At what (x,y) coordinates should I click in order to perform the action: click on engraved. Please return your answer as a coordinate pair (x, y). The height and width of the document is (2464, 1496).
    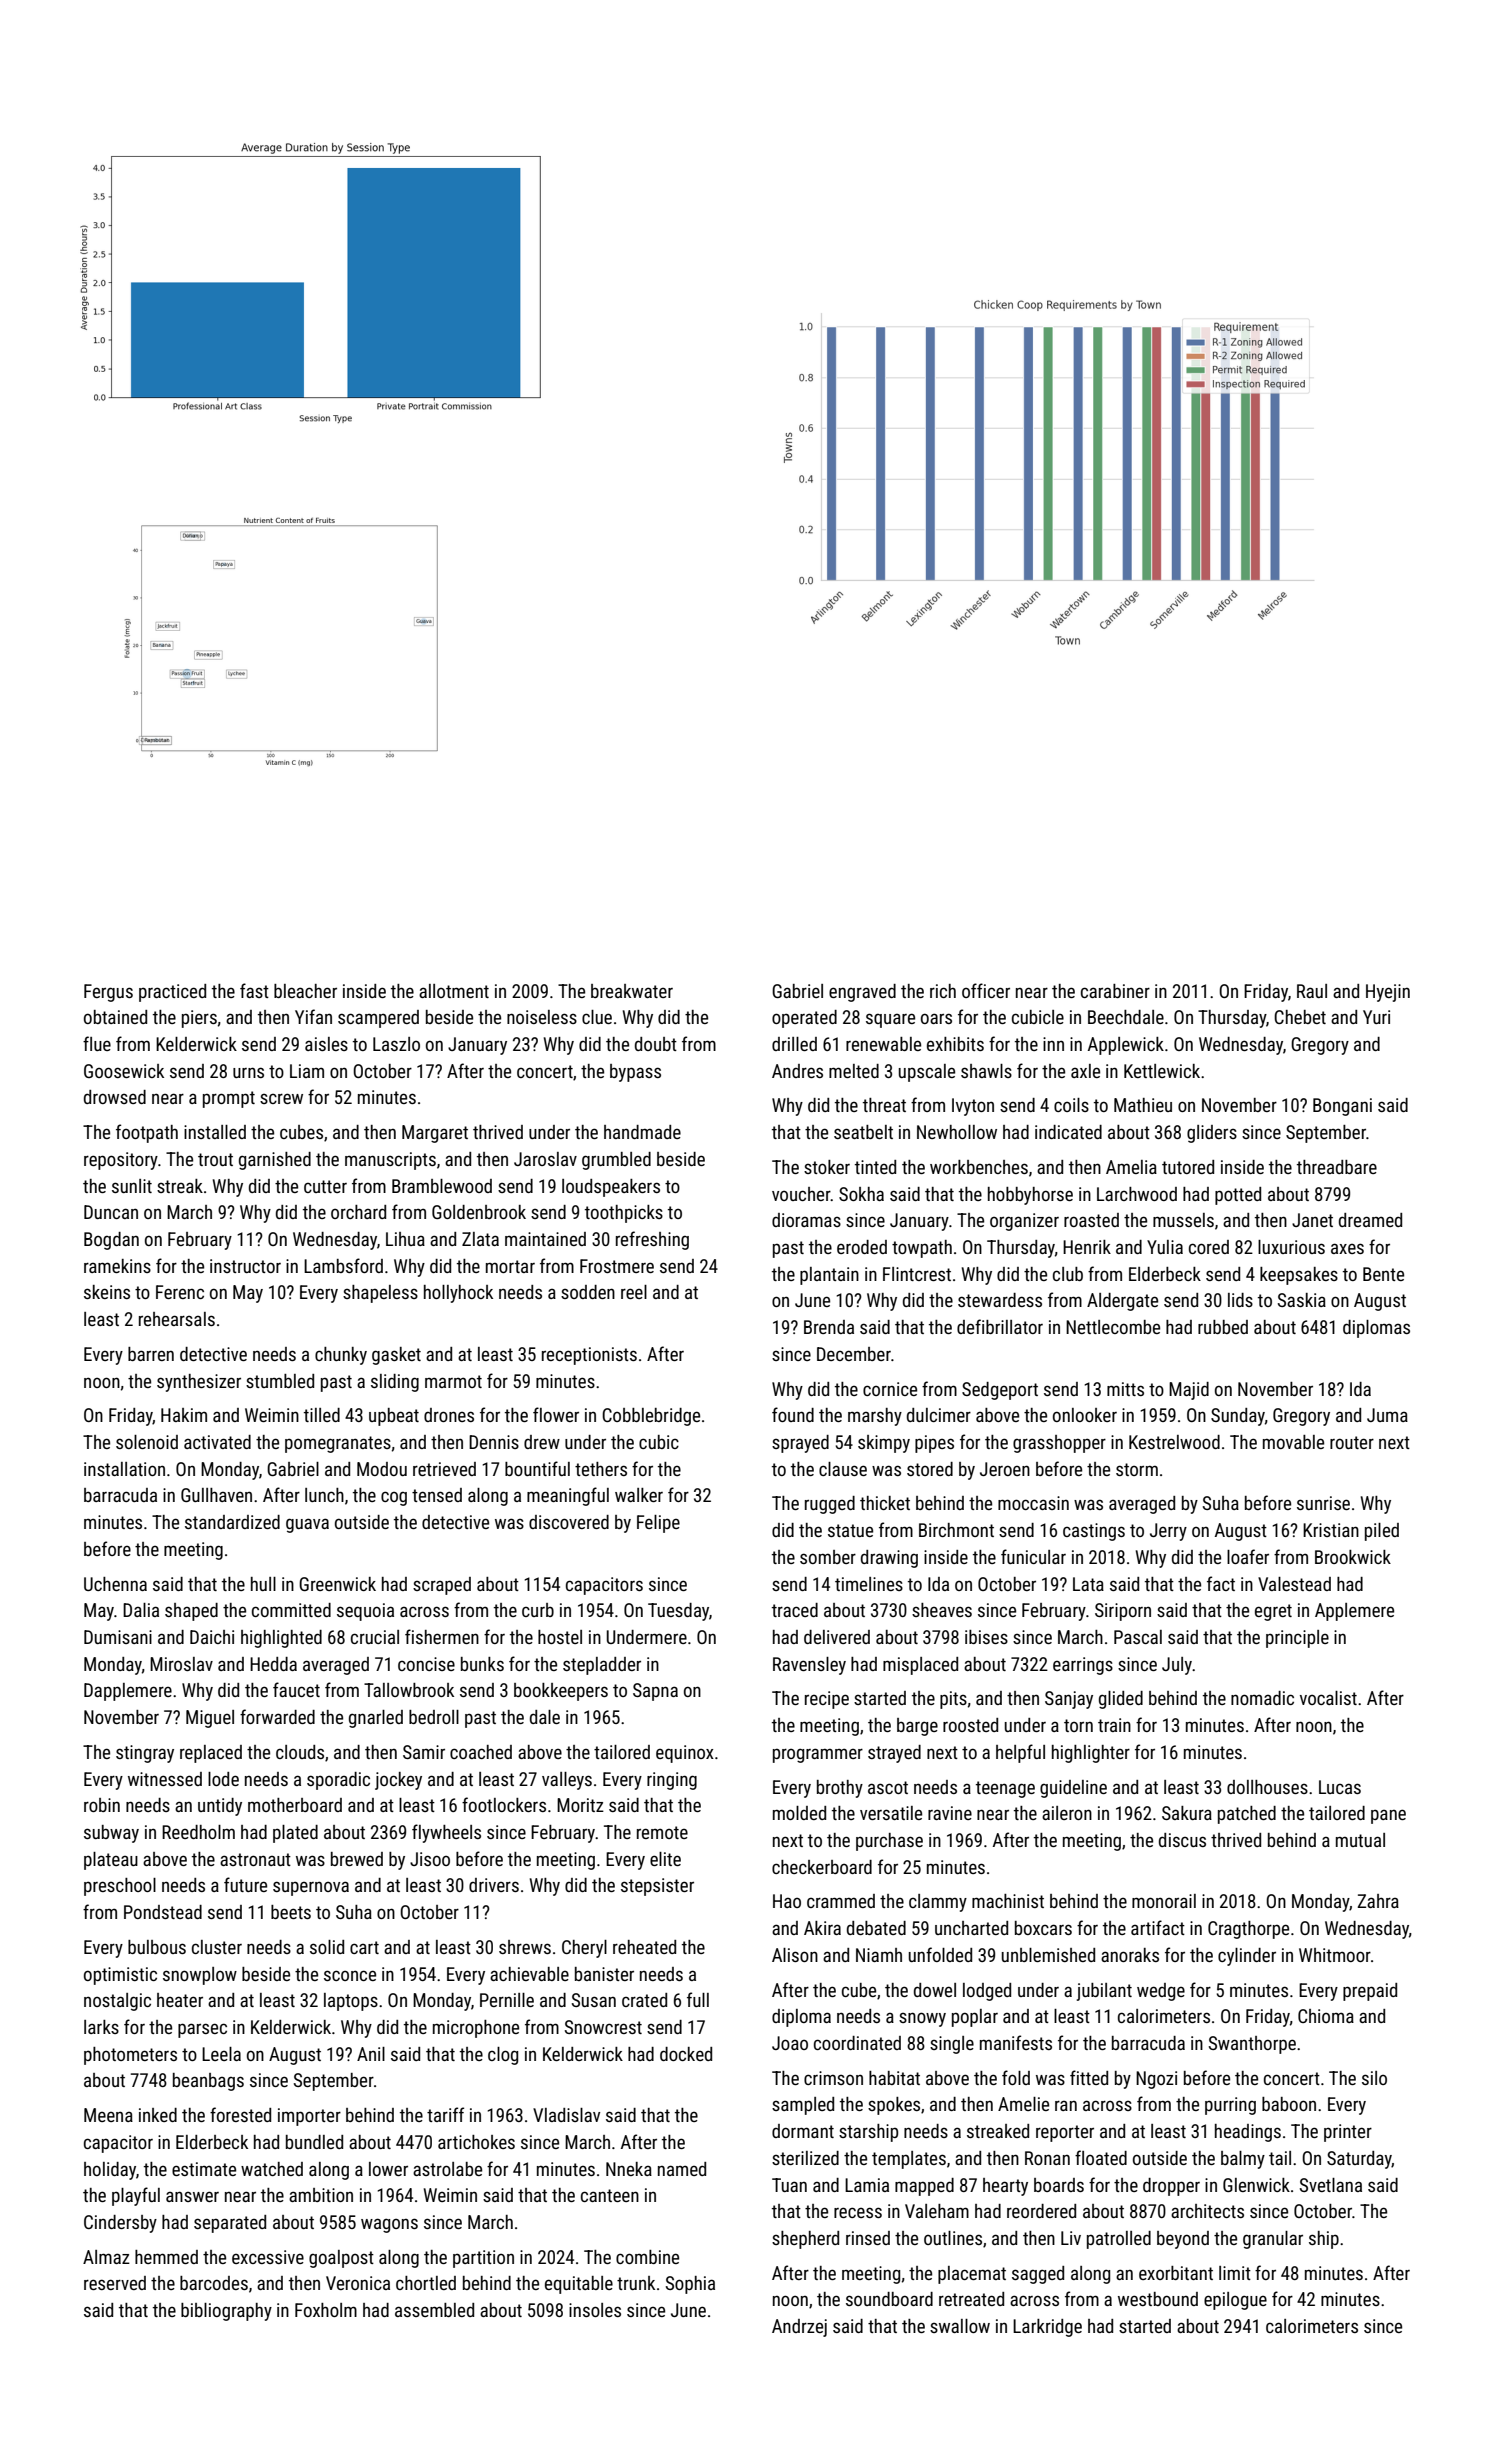
    Looking at the image, I should click on (862, 993).
